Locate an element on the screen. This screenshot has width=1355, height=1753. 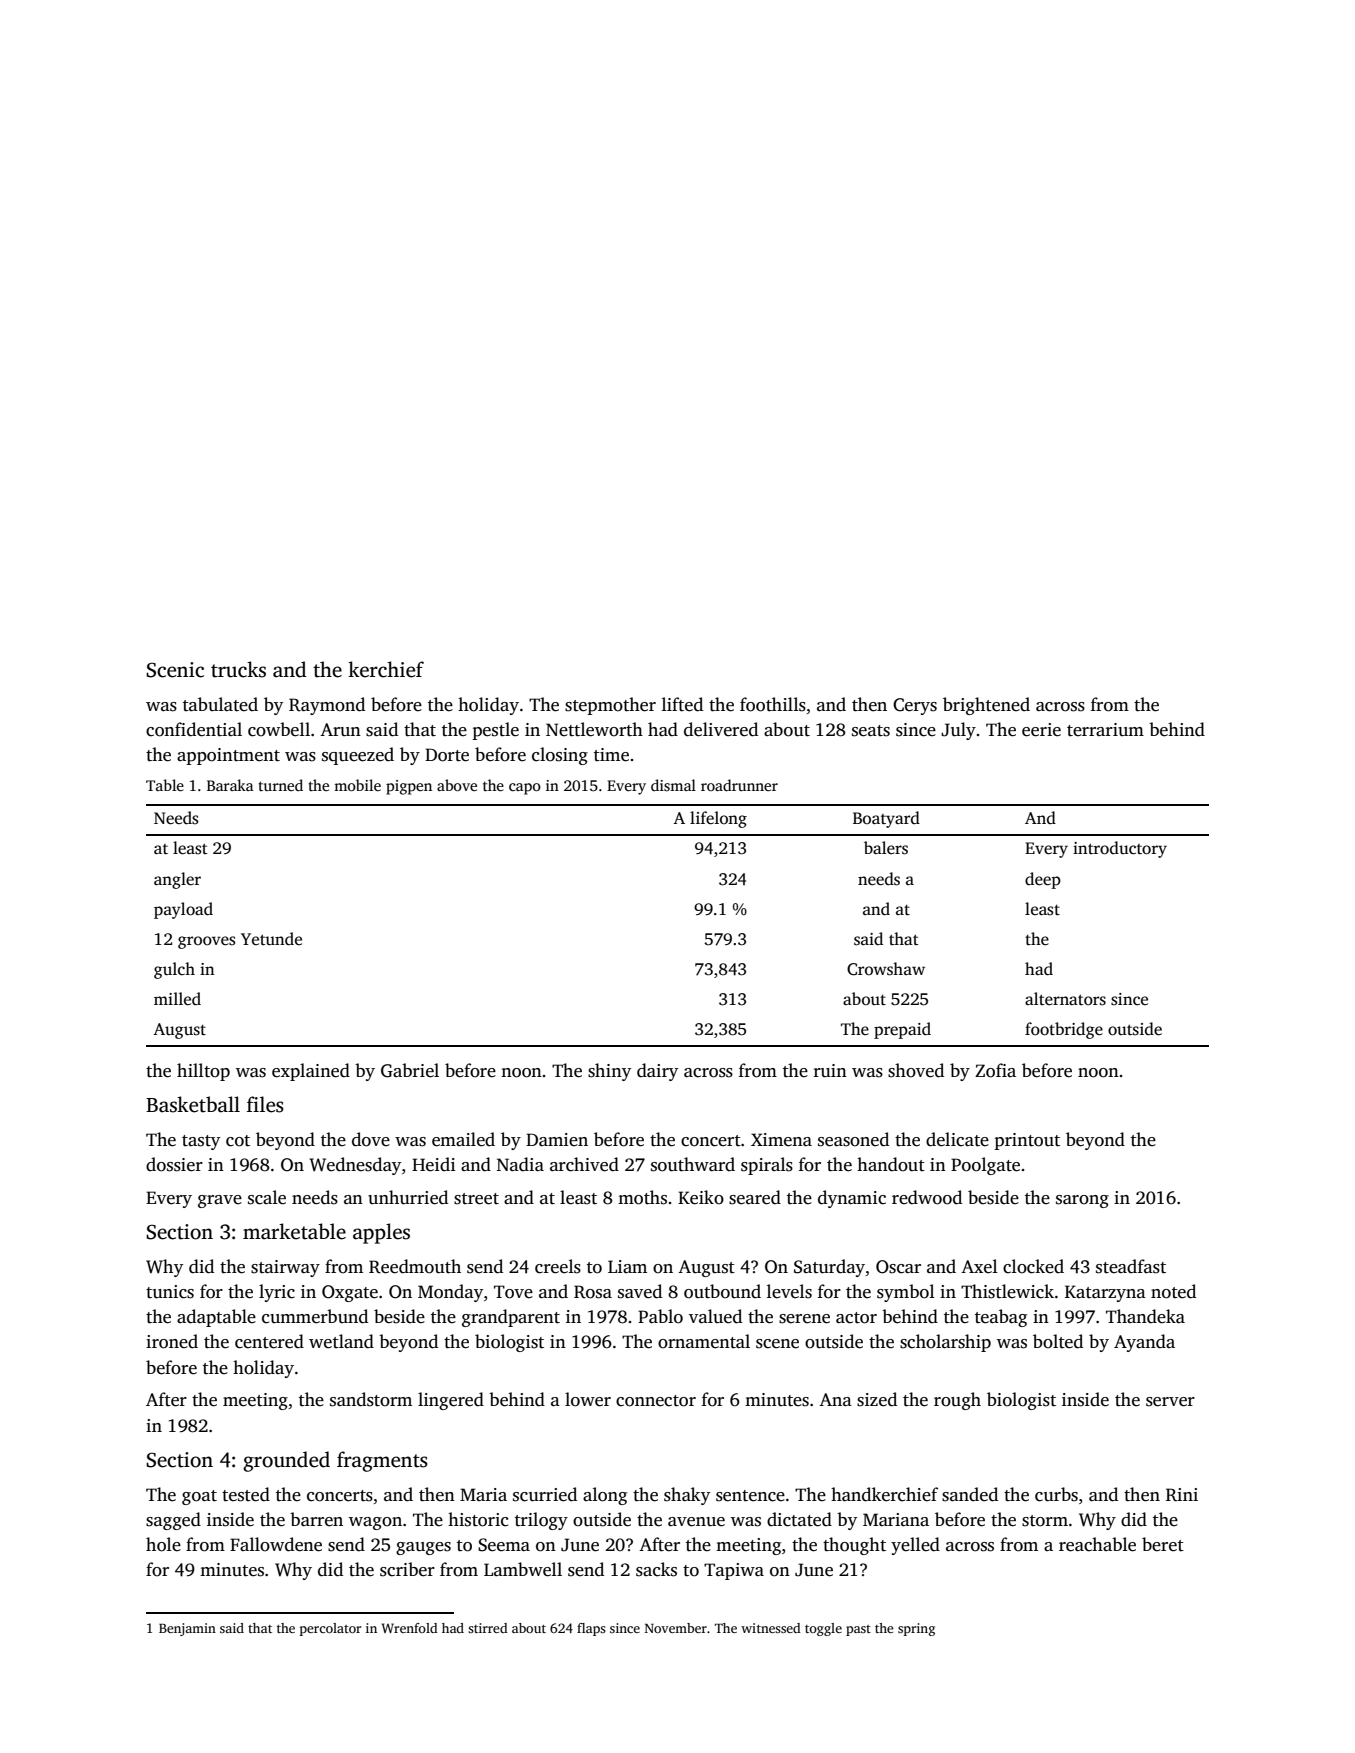
lifelong is located at coordinates (718, 819).
